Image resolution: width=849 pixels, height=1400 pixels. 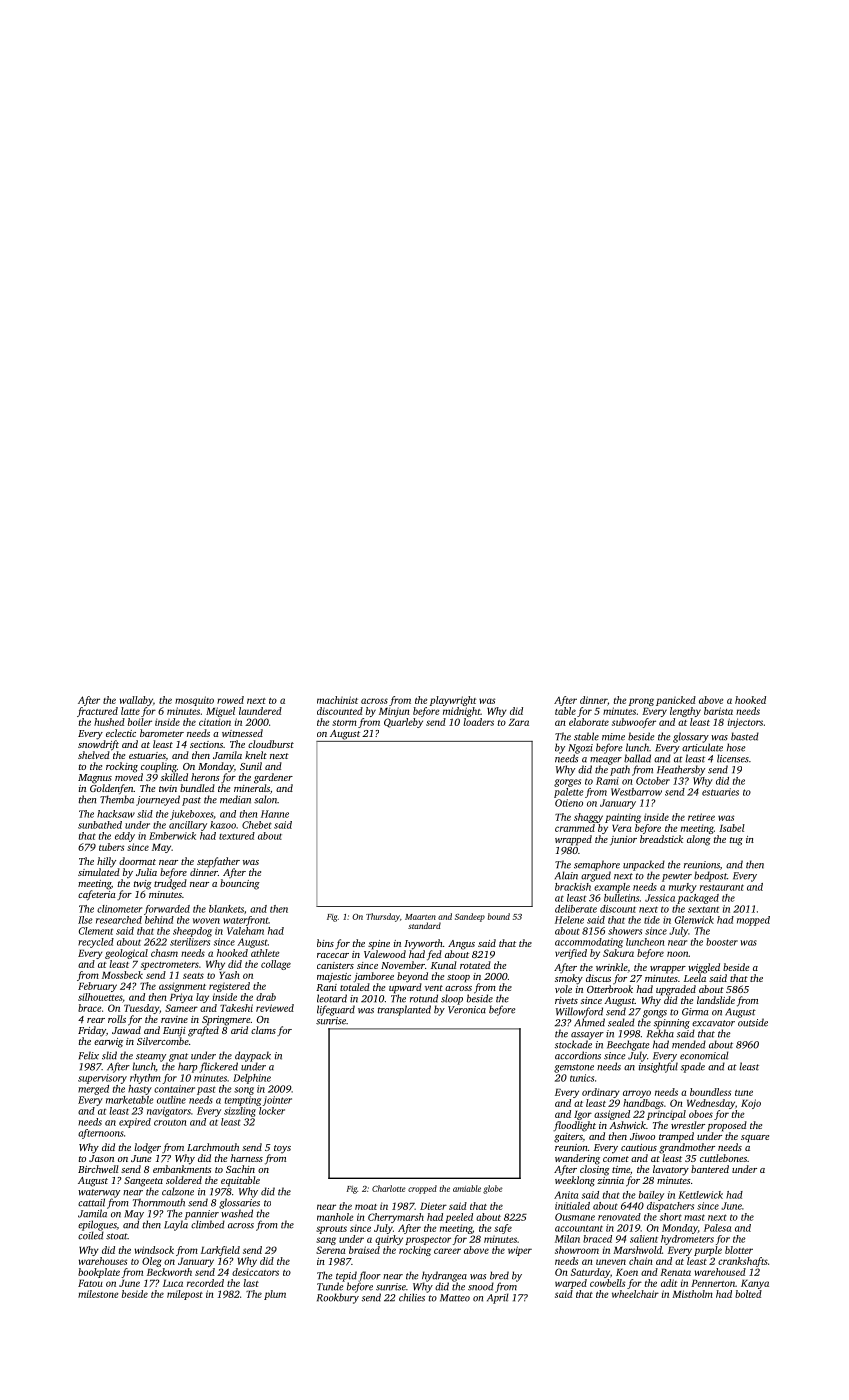 I want to click on Charlotte, so click(x=389, y=1188).
